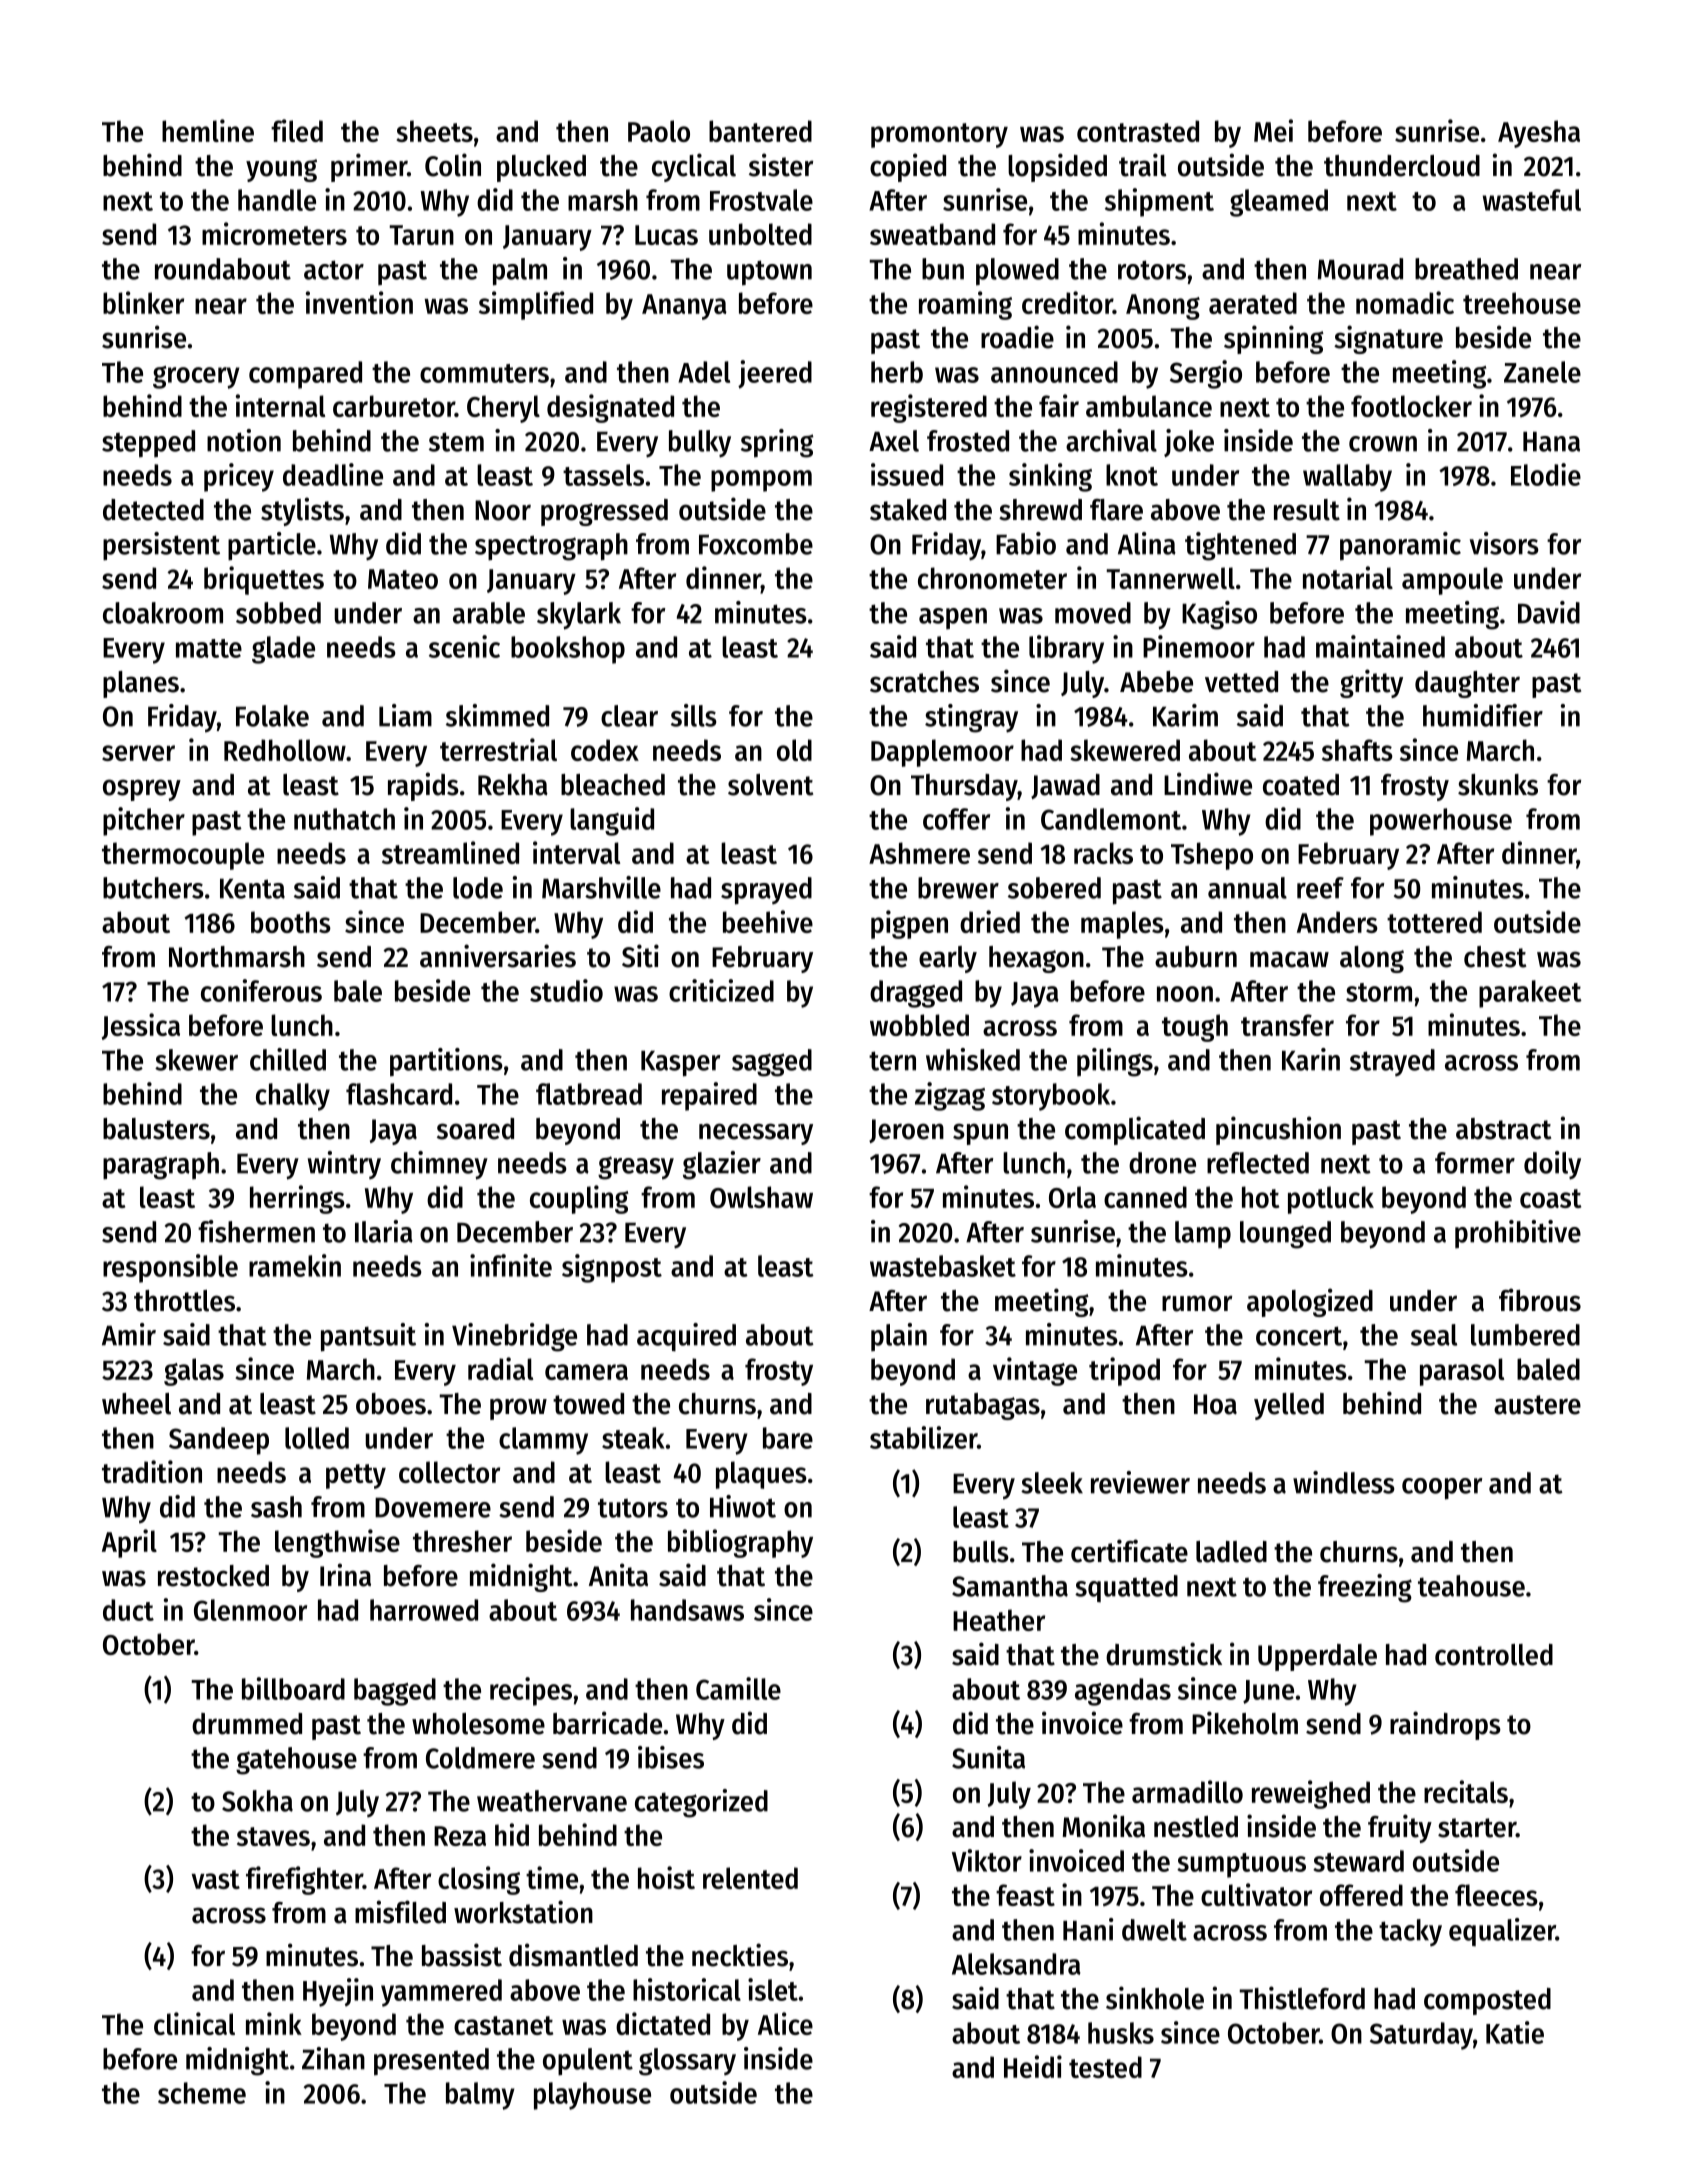 This image has width=1683, height=2178. Describe the element at coordinates (1348, 577) in the image. I see `notarial` at that location.
